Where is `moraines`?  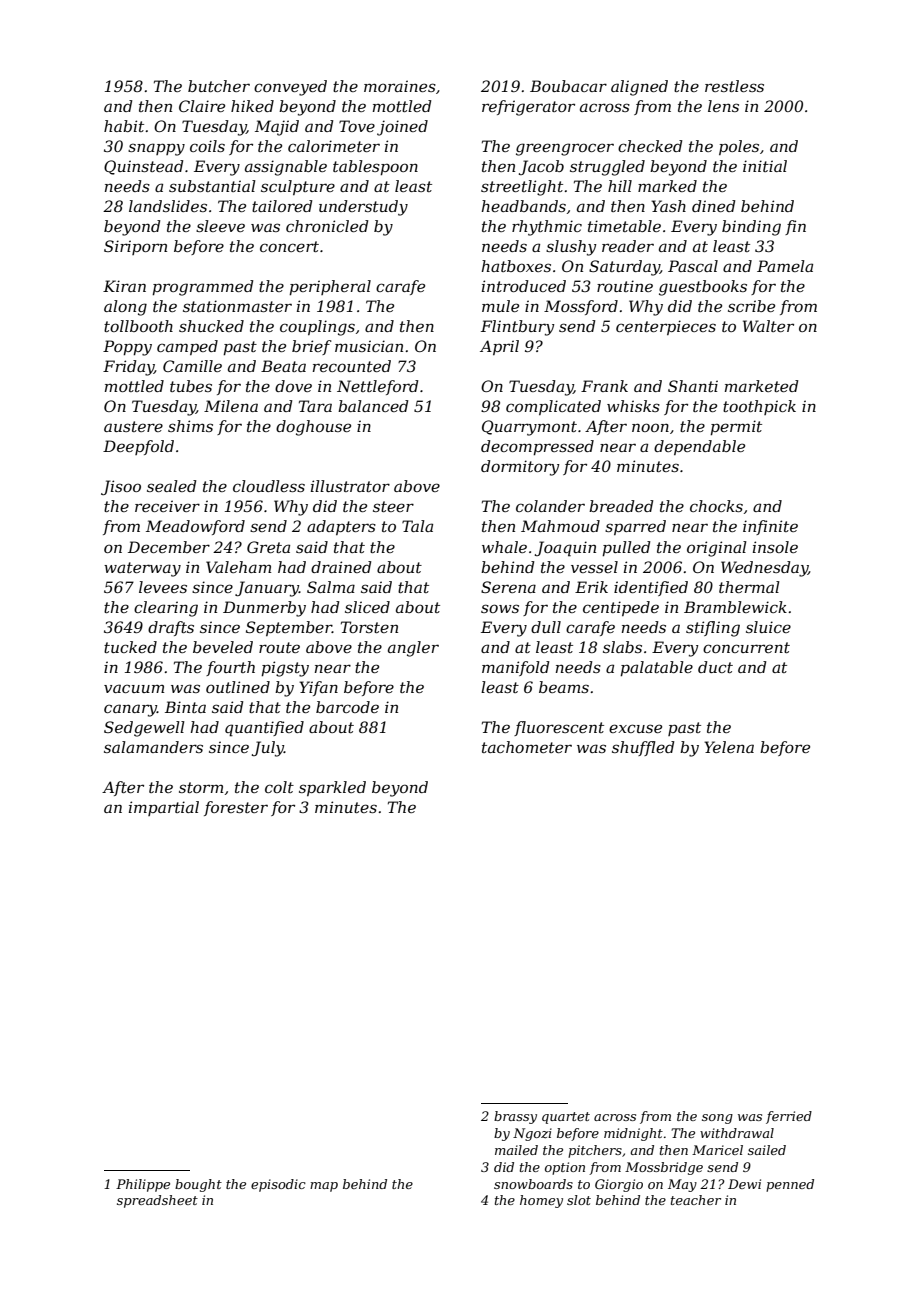
moraines is located at coordinates (400, 86).
